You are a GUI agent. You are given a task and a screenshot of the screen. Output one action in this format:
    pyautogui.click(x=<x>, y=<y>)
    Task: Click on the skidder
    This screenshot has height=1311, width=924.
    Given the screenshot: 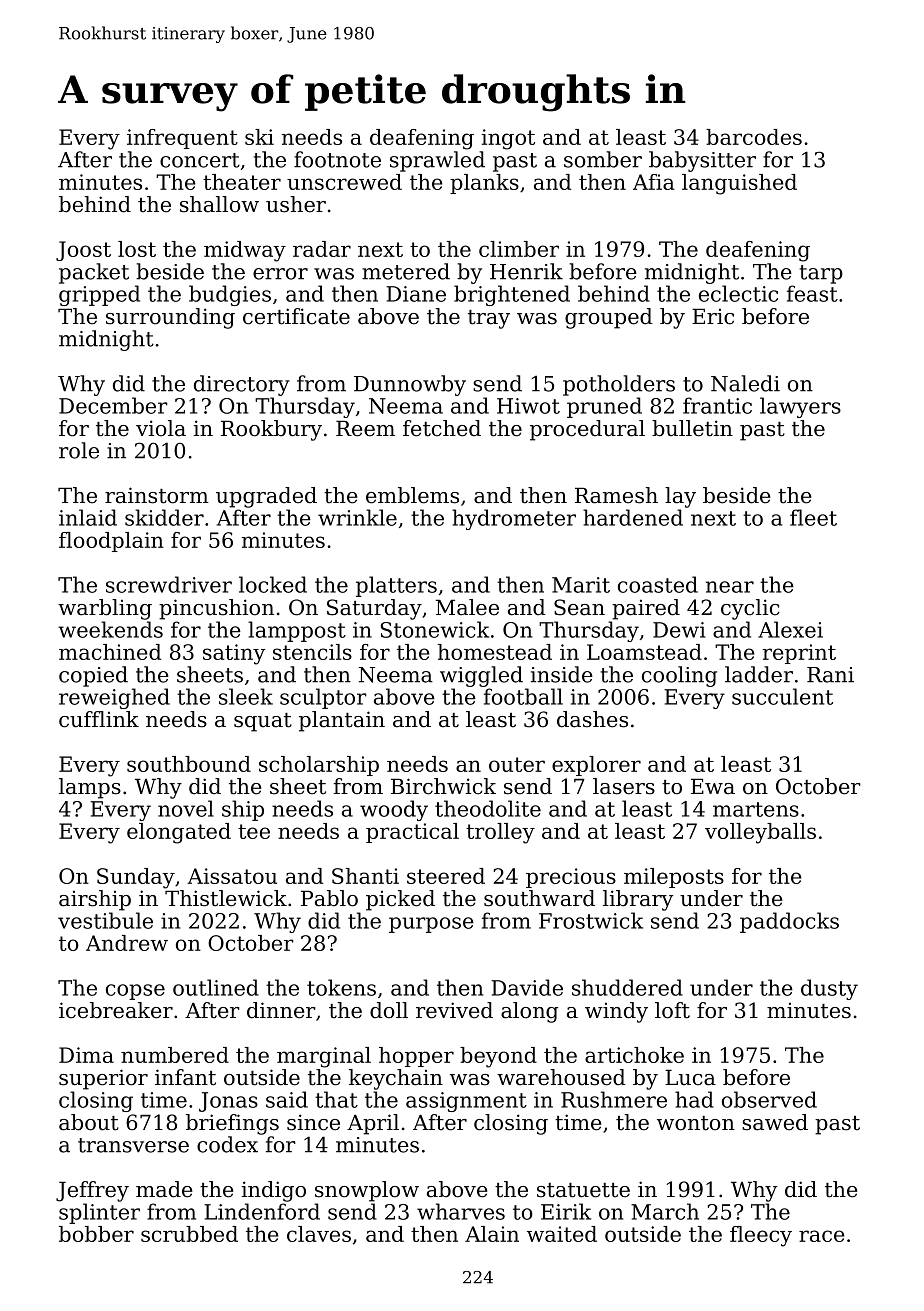 What is the action you would take?
    pyautogui.click(x=164, y=517)
